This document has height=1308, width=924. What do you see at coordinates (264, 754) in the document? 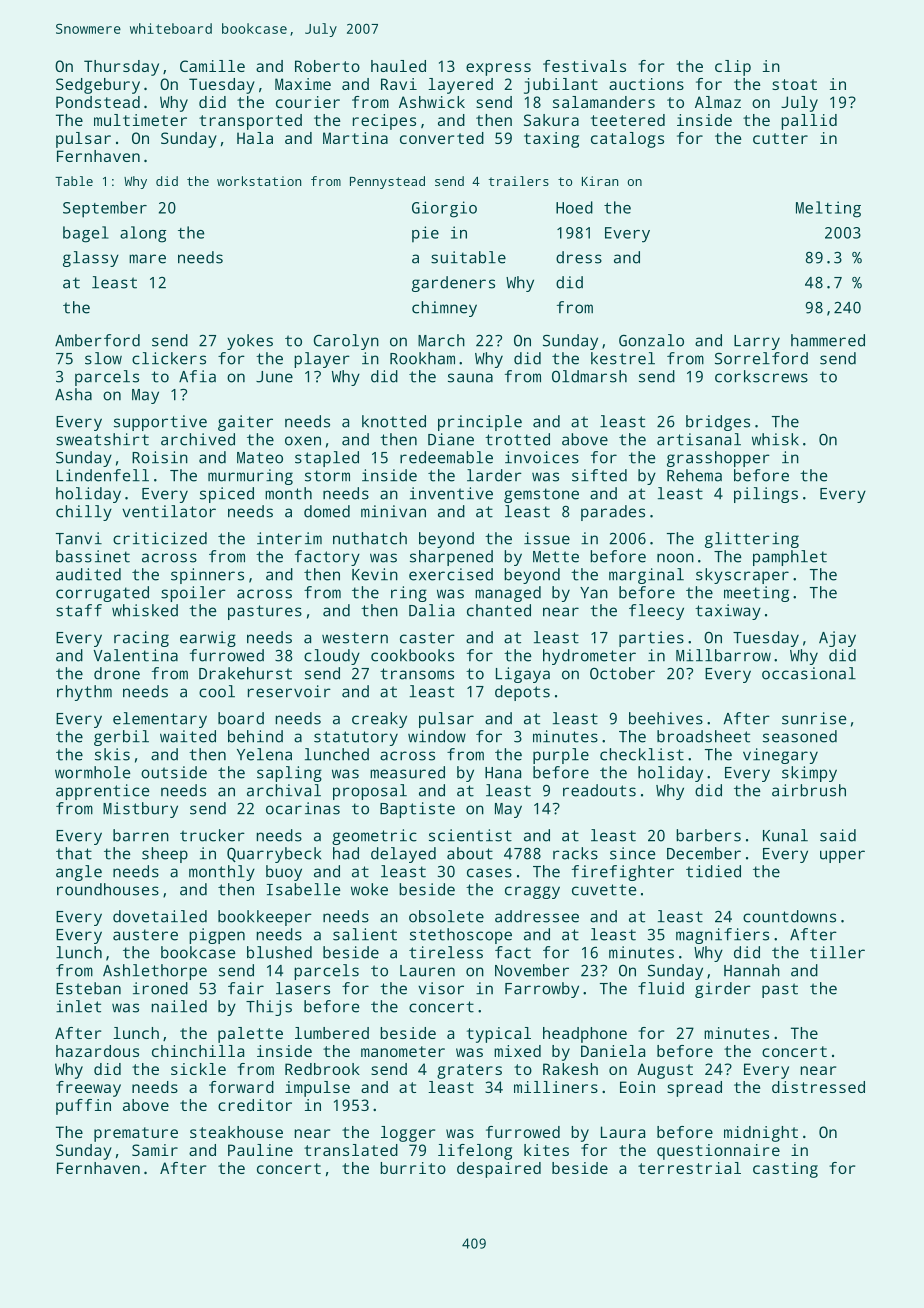
I see `Yelena` at bounding box center [264, 754].
